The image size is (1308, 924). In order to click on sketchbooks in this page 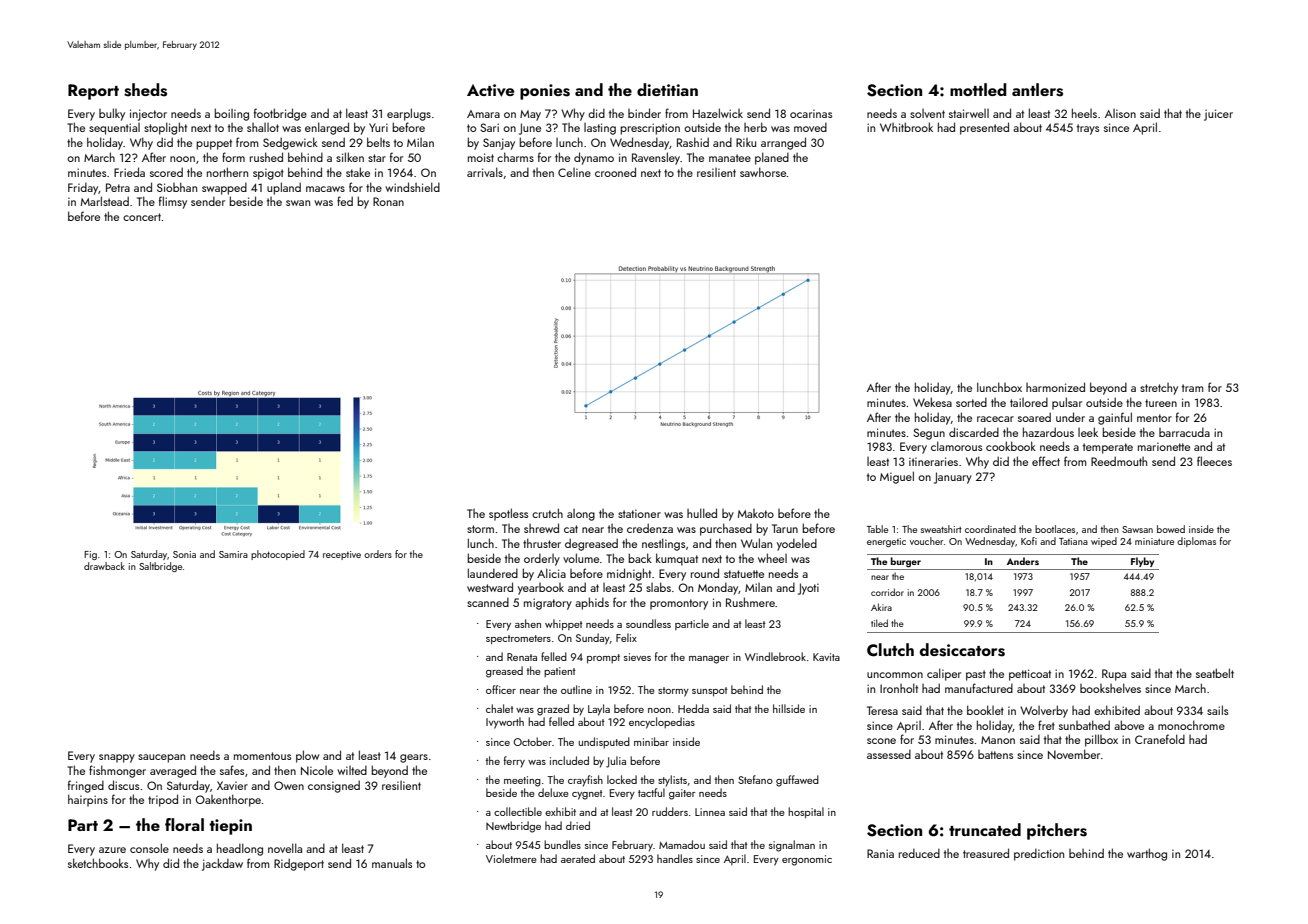, I will do `click(98, 863)`.
